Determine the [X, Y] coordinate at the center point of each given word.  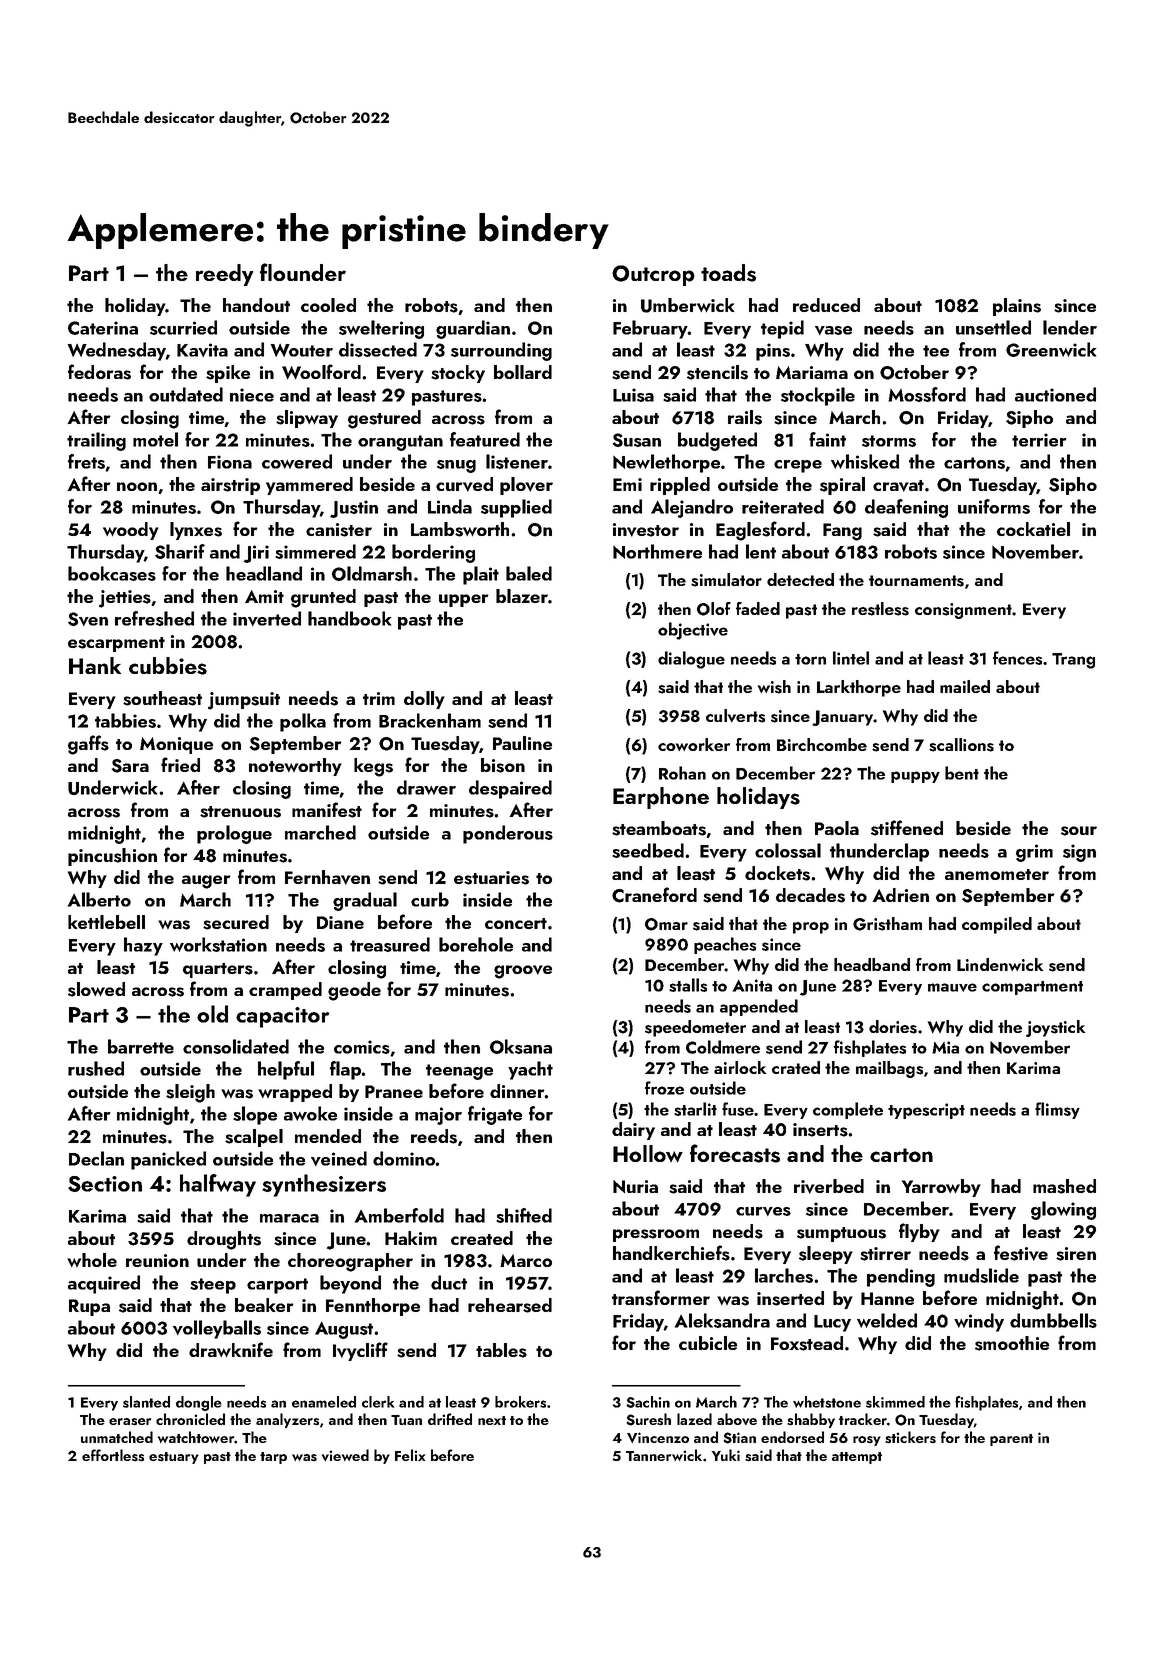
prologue [234, 834]
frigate [495, 1115]
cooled [328, 305]
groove [523, 972]
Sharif [180, 551]
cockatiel [1033, 529]
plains [1017, 307]
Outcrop [653, 275]
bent [962, 773]
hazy [143, 946]
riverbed [829, 1186]
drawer [426, 787]
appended [759, 1007]
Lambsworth [460, 529]
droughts [224, 1240]
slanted [146, 1402]
